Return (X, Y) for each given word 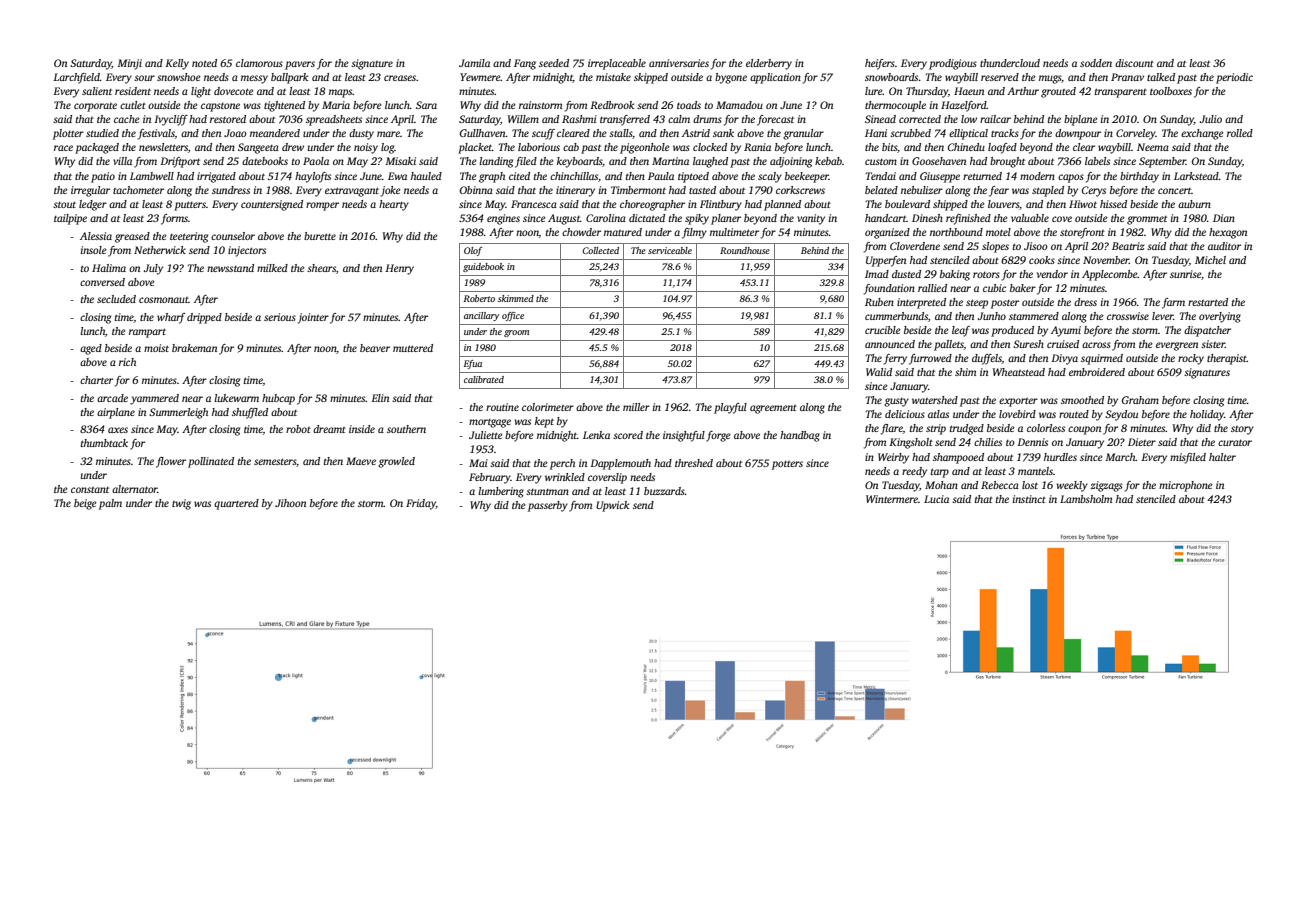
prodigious (953, 64)
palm (110, 504)
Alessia (96, 236)
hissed (1113, 204)
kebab (828, 161)
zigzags (1106, 486)
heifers (880, 64)
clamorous (259, 63)
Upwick (612, 506)
